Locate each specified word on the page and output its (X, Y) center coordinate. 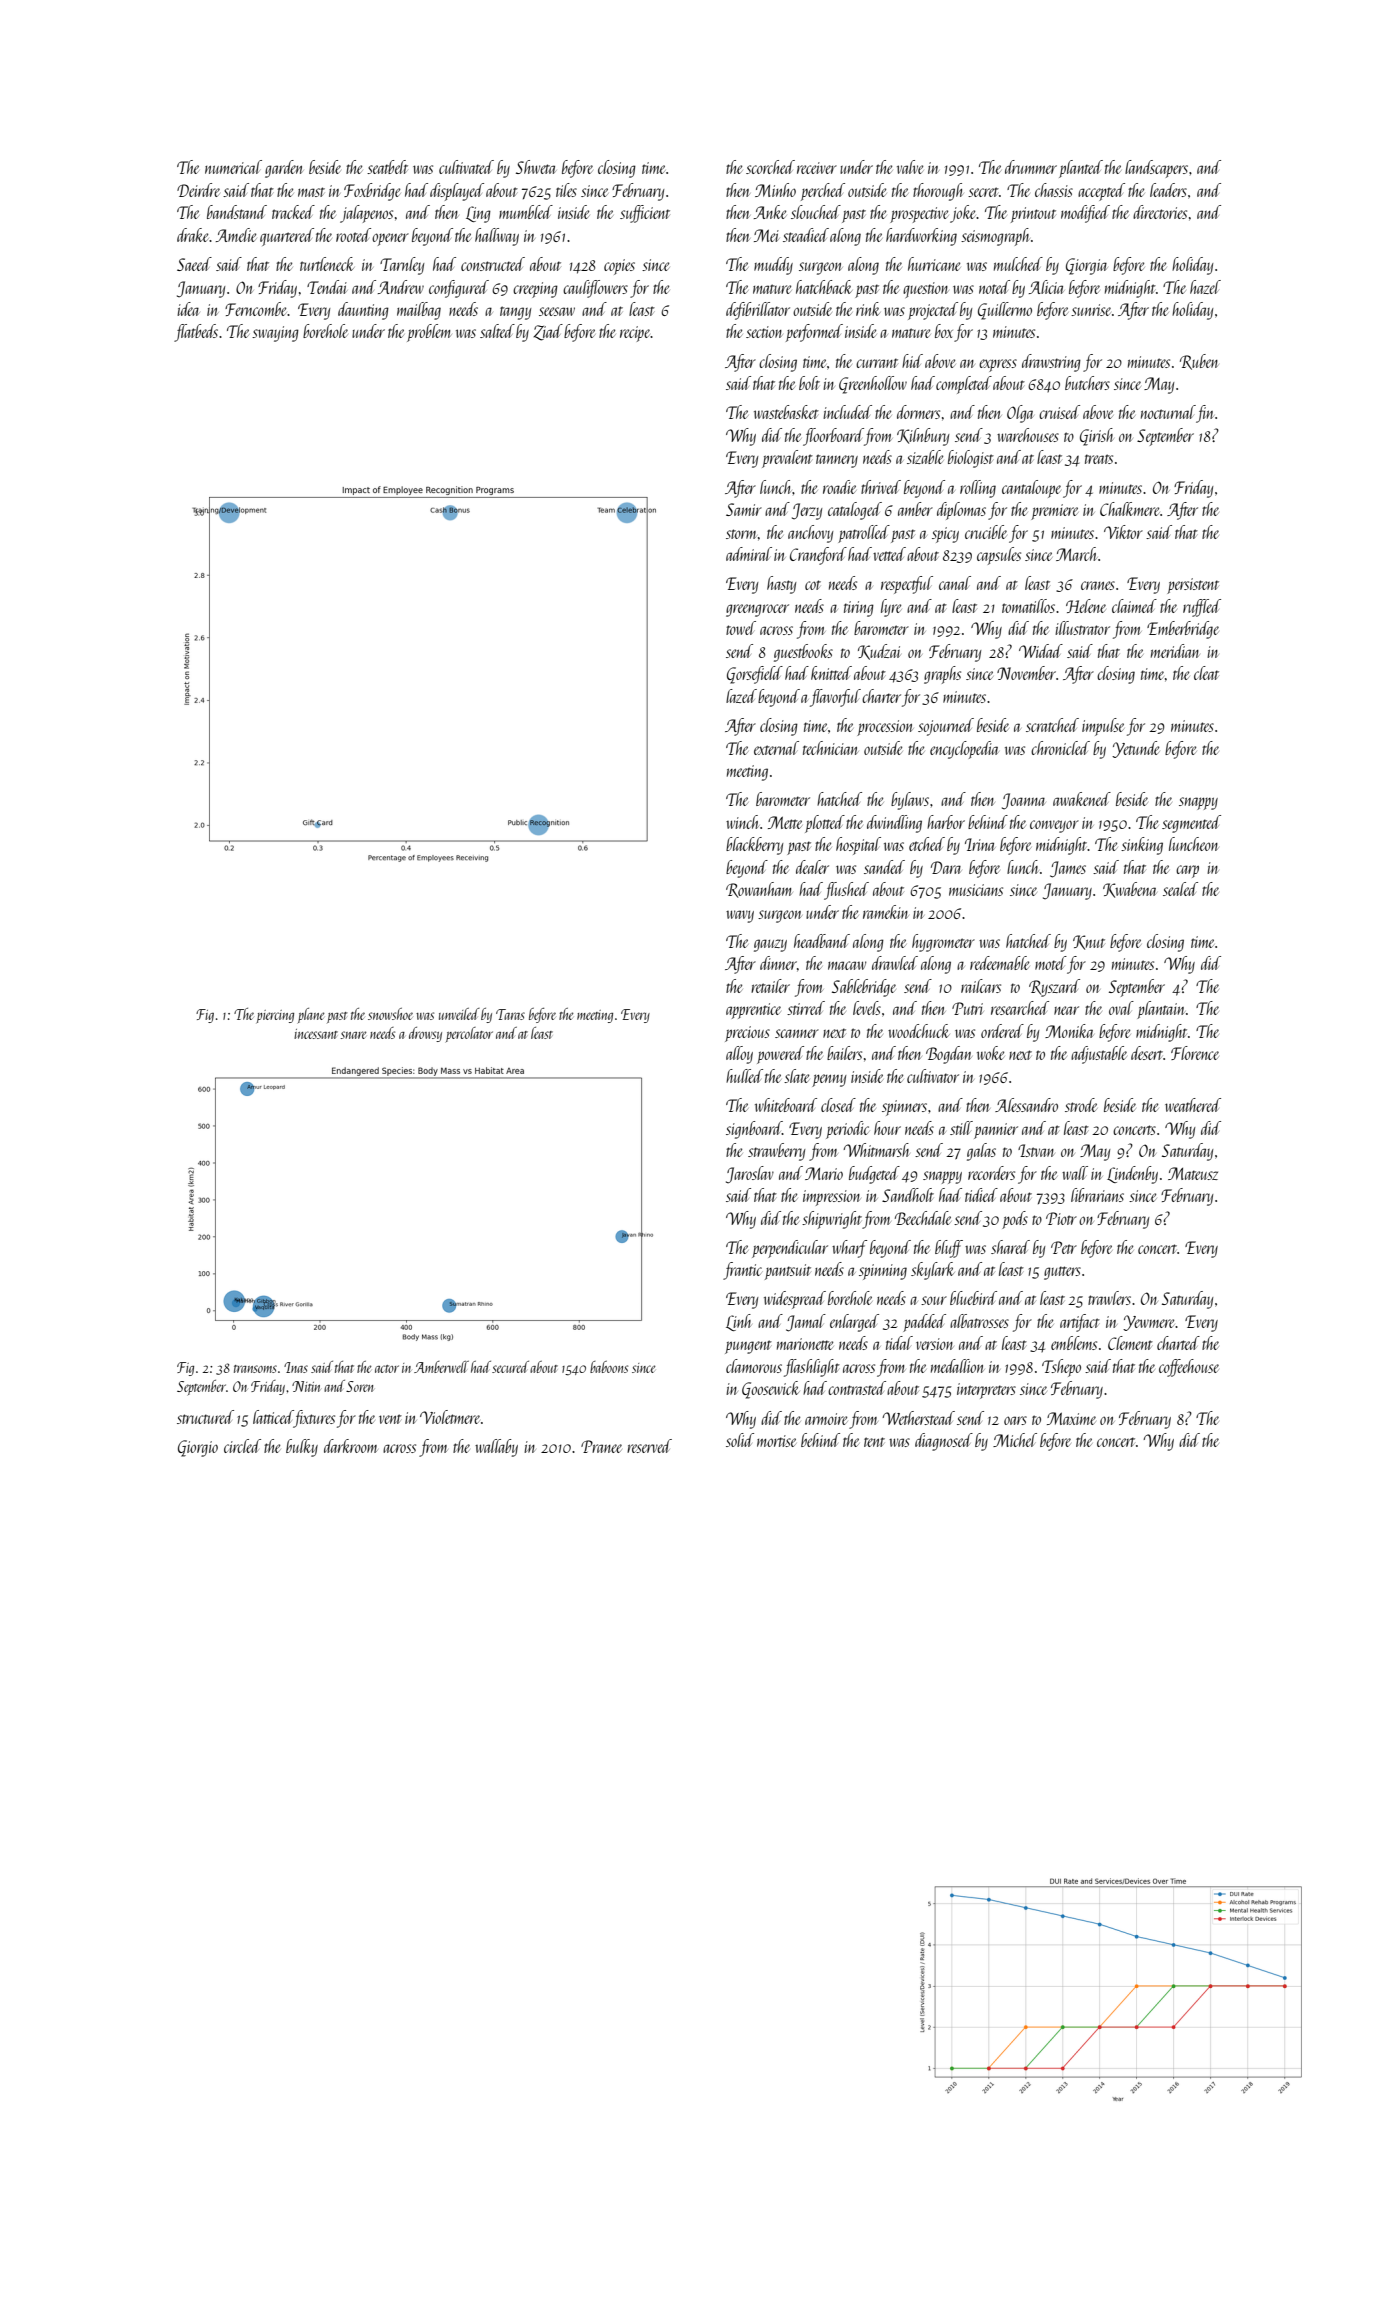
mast (311, 192)
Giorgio (198, 1448)
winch (742, 822)
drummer (1031, 167)
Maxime (1071, 1418)
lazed (741, 696)
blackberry (754, 846)
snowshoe (390, 1014)
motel (1051, 963)
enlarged (854, 1323)
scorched (770, 167)
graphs (942, 675)
